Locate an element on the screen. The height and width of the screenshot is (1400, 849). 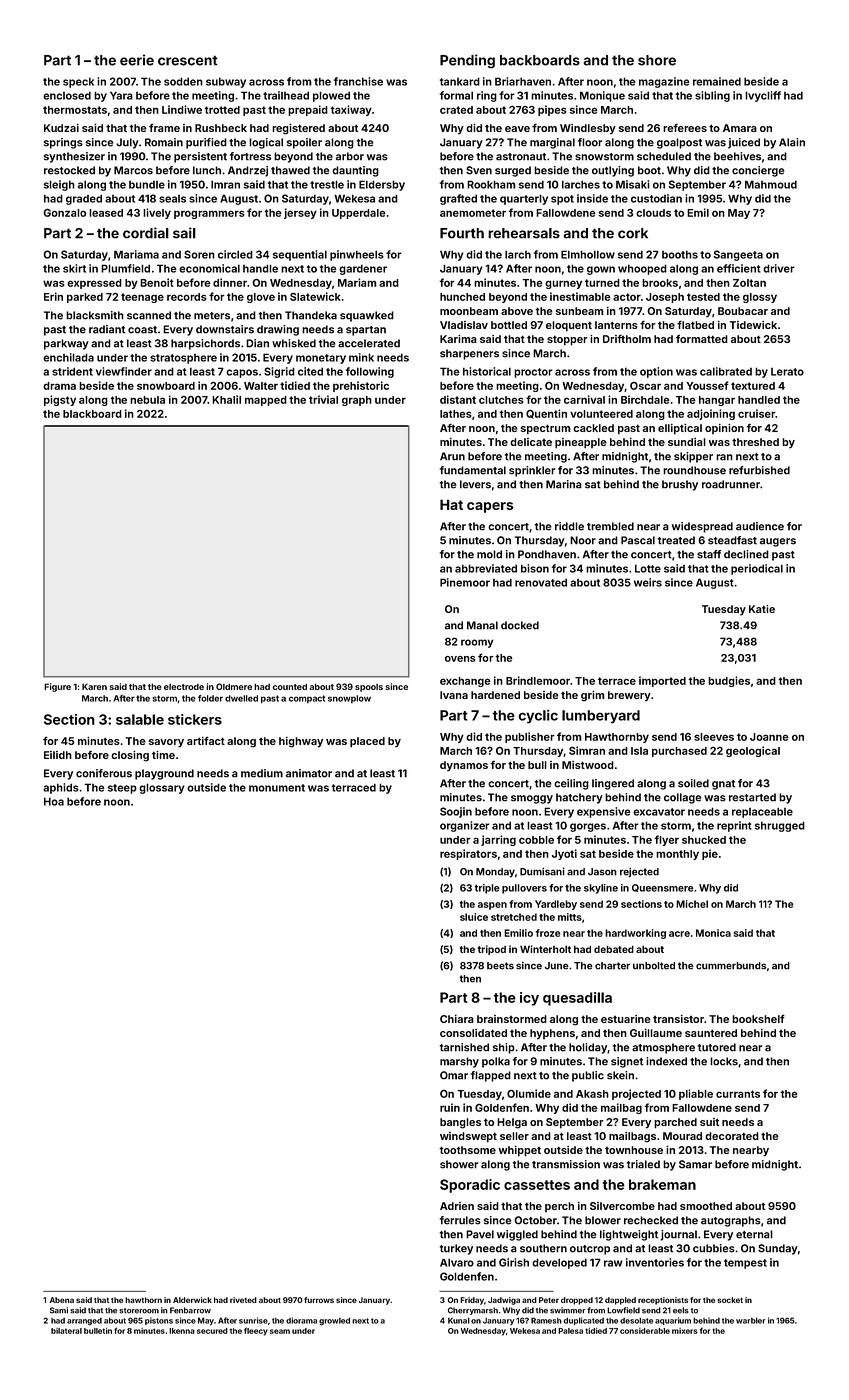
closing is located at coordinates (130, 756).
